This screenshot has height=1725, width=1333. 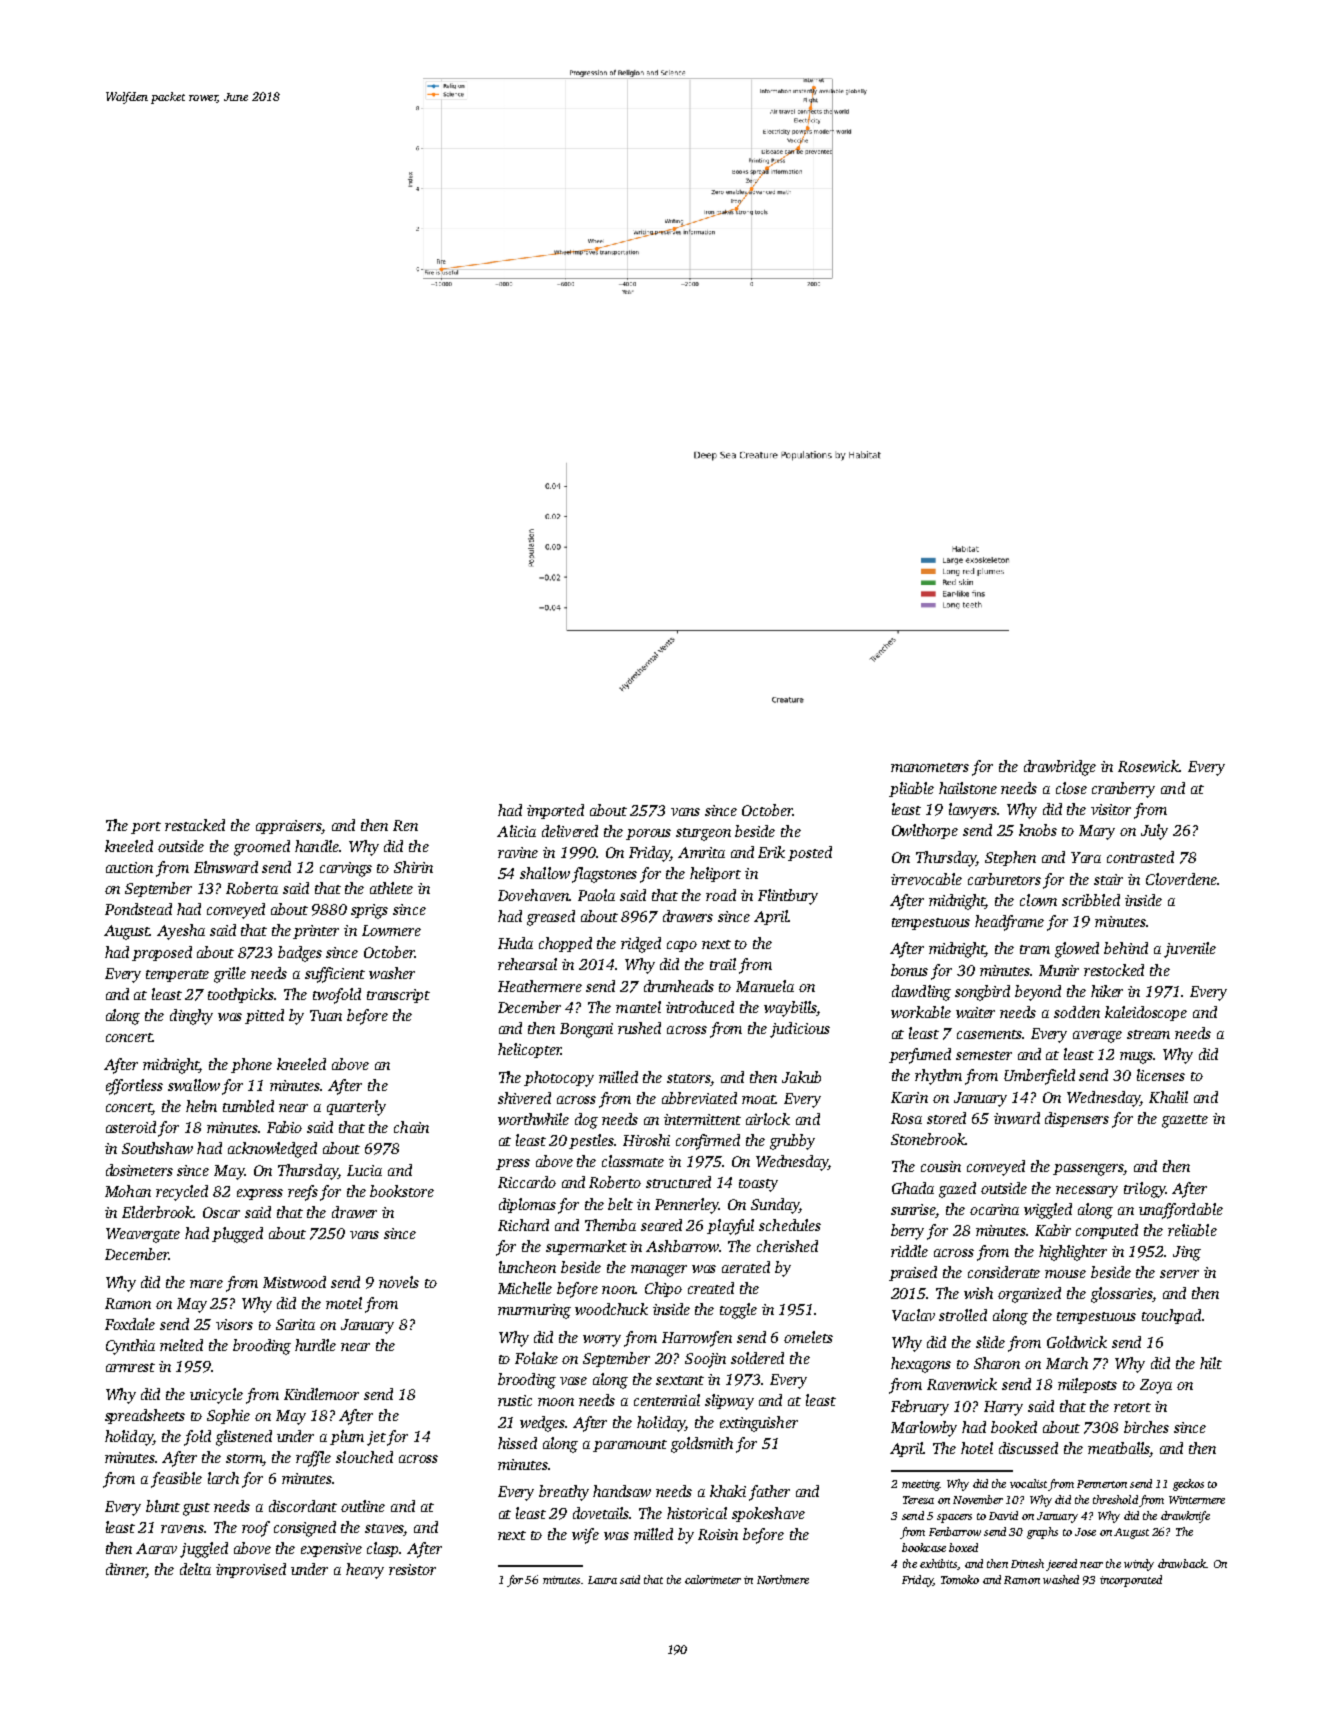 What do you see at coordinates (758, 1185) in the screenshot?
I see `toasty` at bounding box center [758, 1185].
